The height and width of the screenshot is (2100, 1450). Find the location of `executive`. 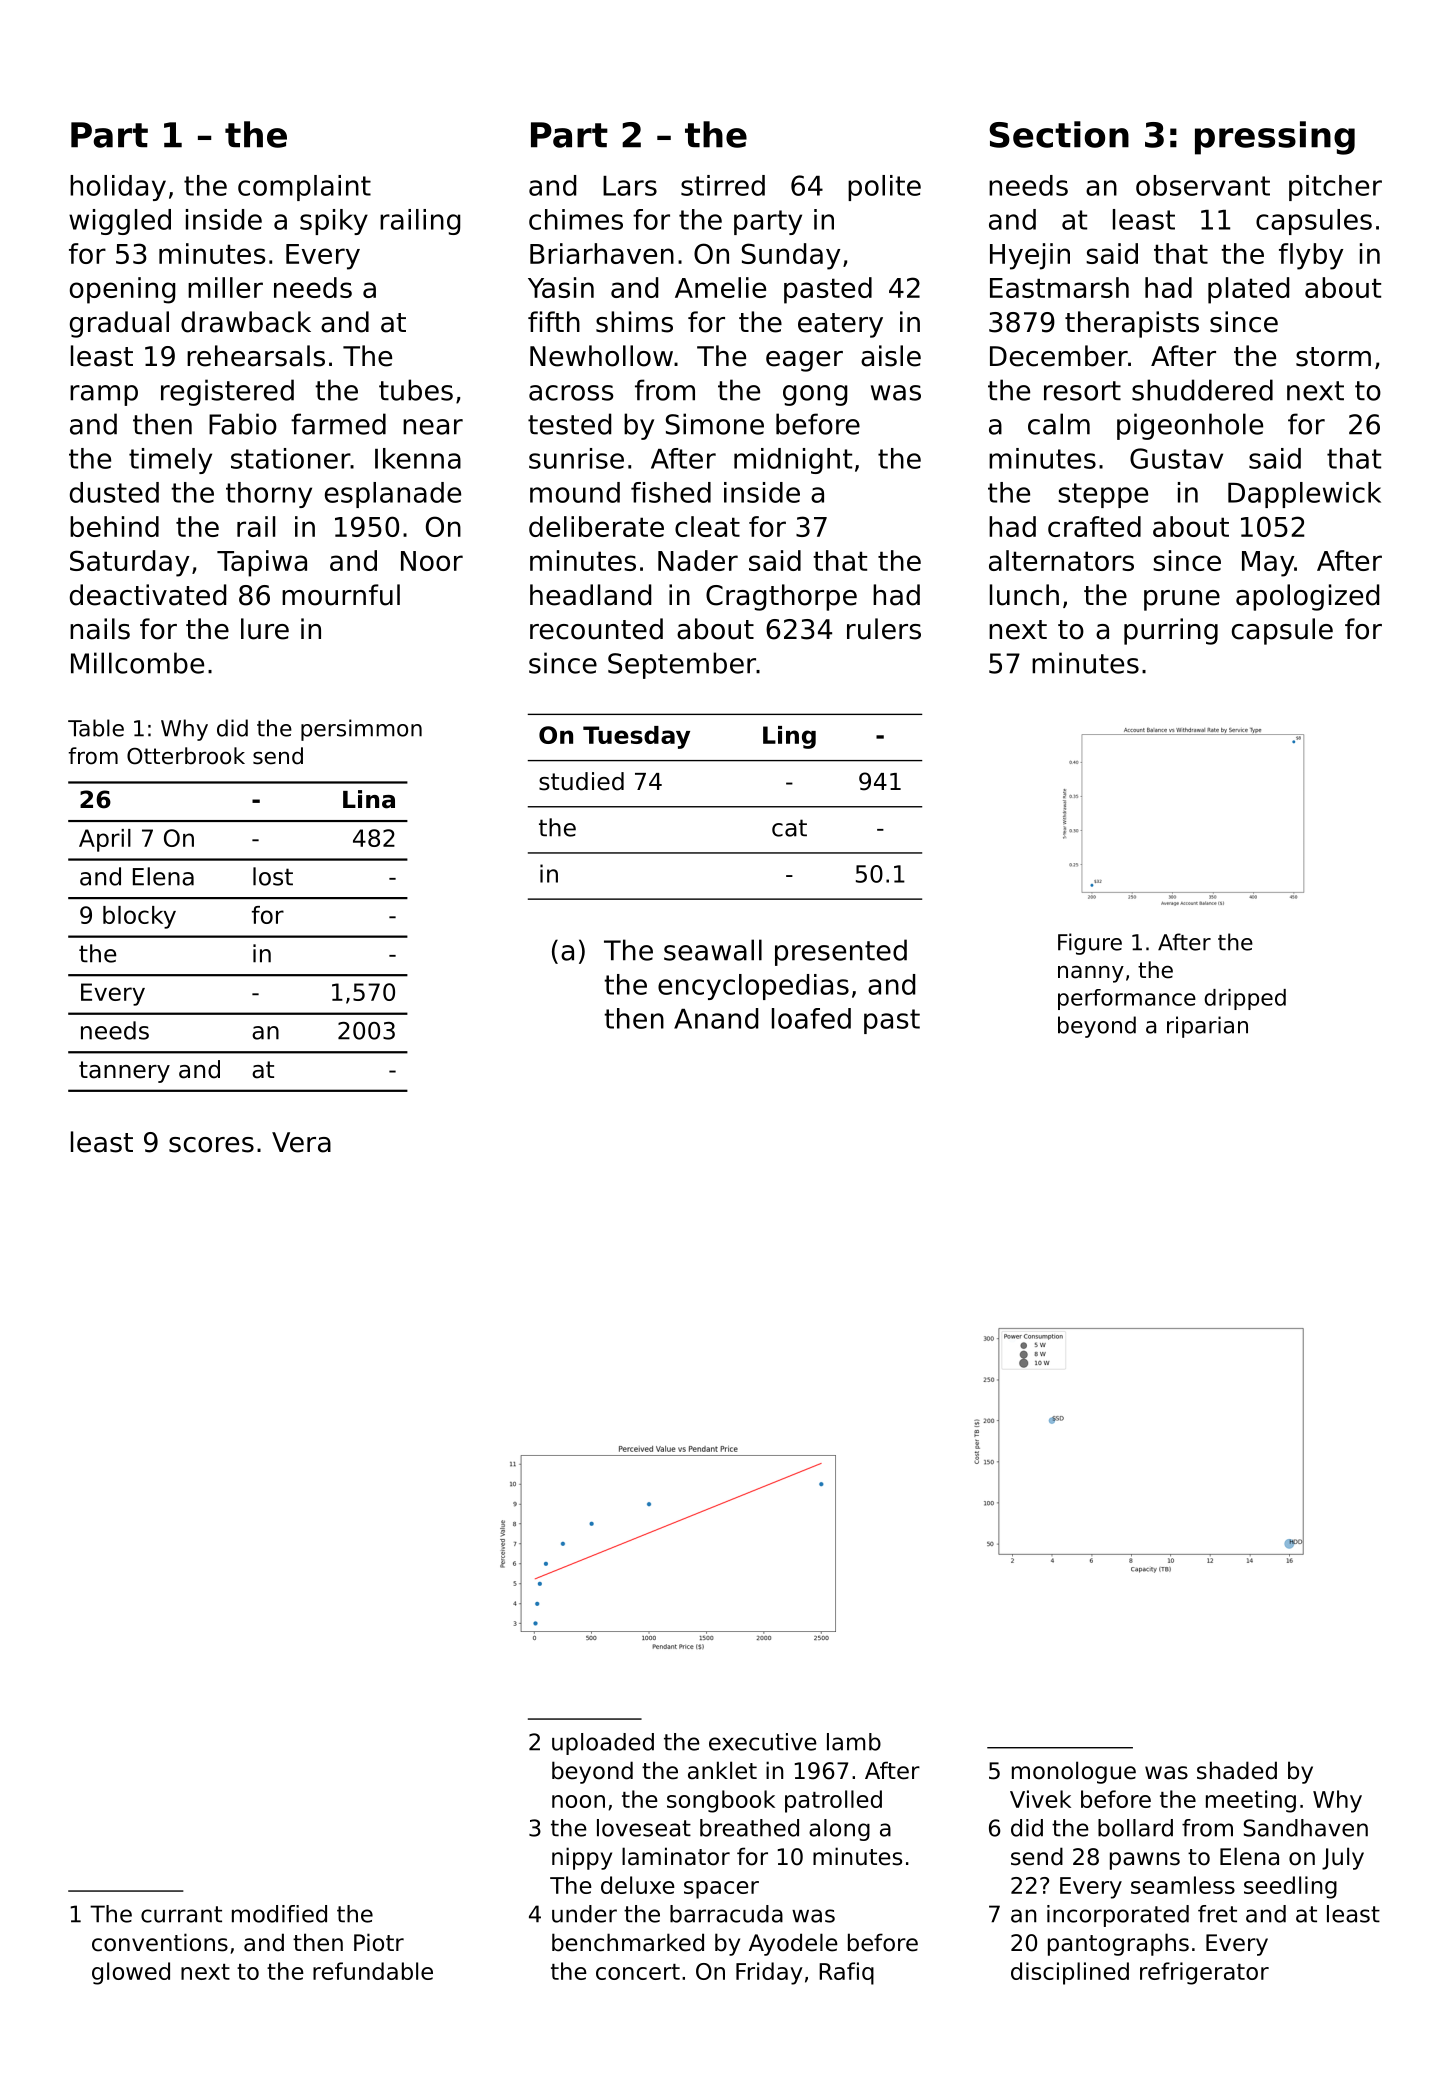

executive is located at coordinates (763, 1742).
